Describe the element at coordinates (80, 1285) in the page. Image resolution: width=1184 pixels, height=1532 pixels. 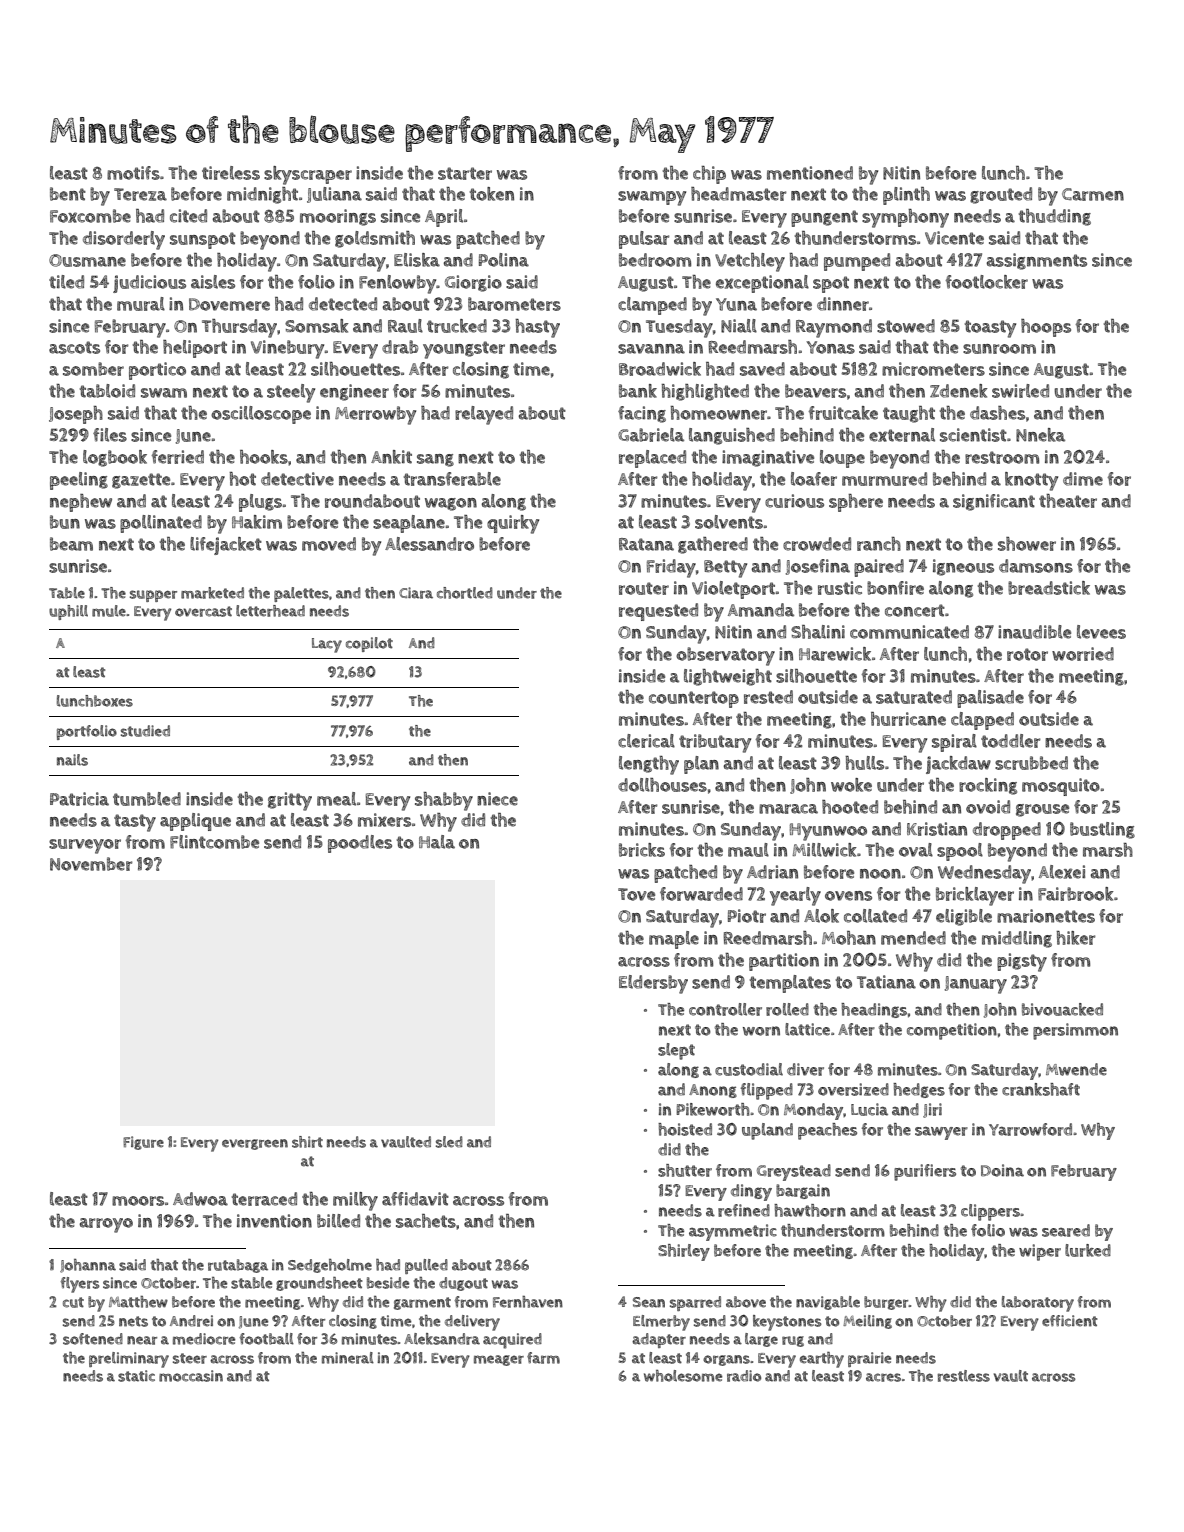
I see `flyers` at that location.
